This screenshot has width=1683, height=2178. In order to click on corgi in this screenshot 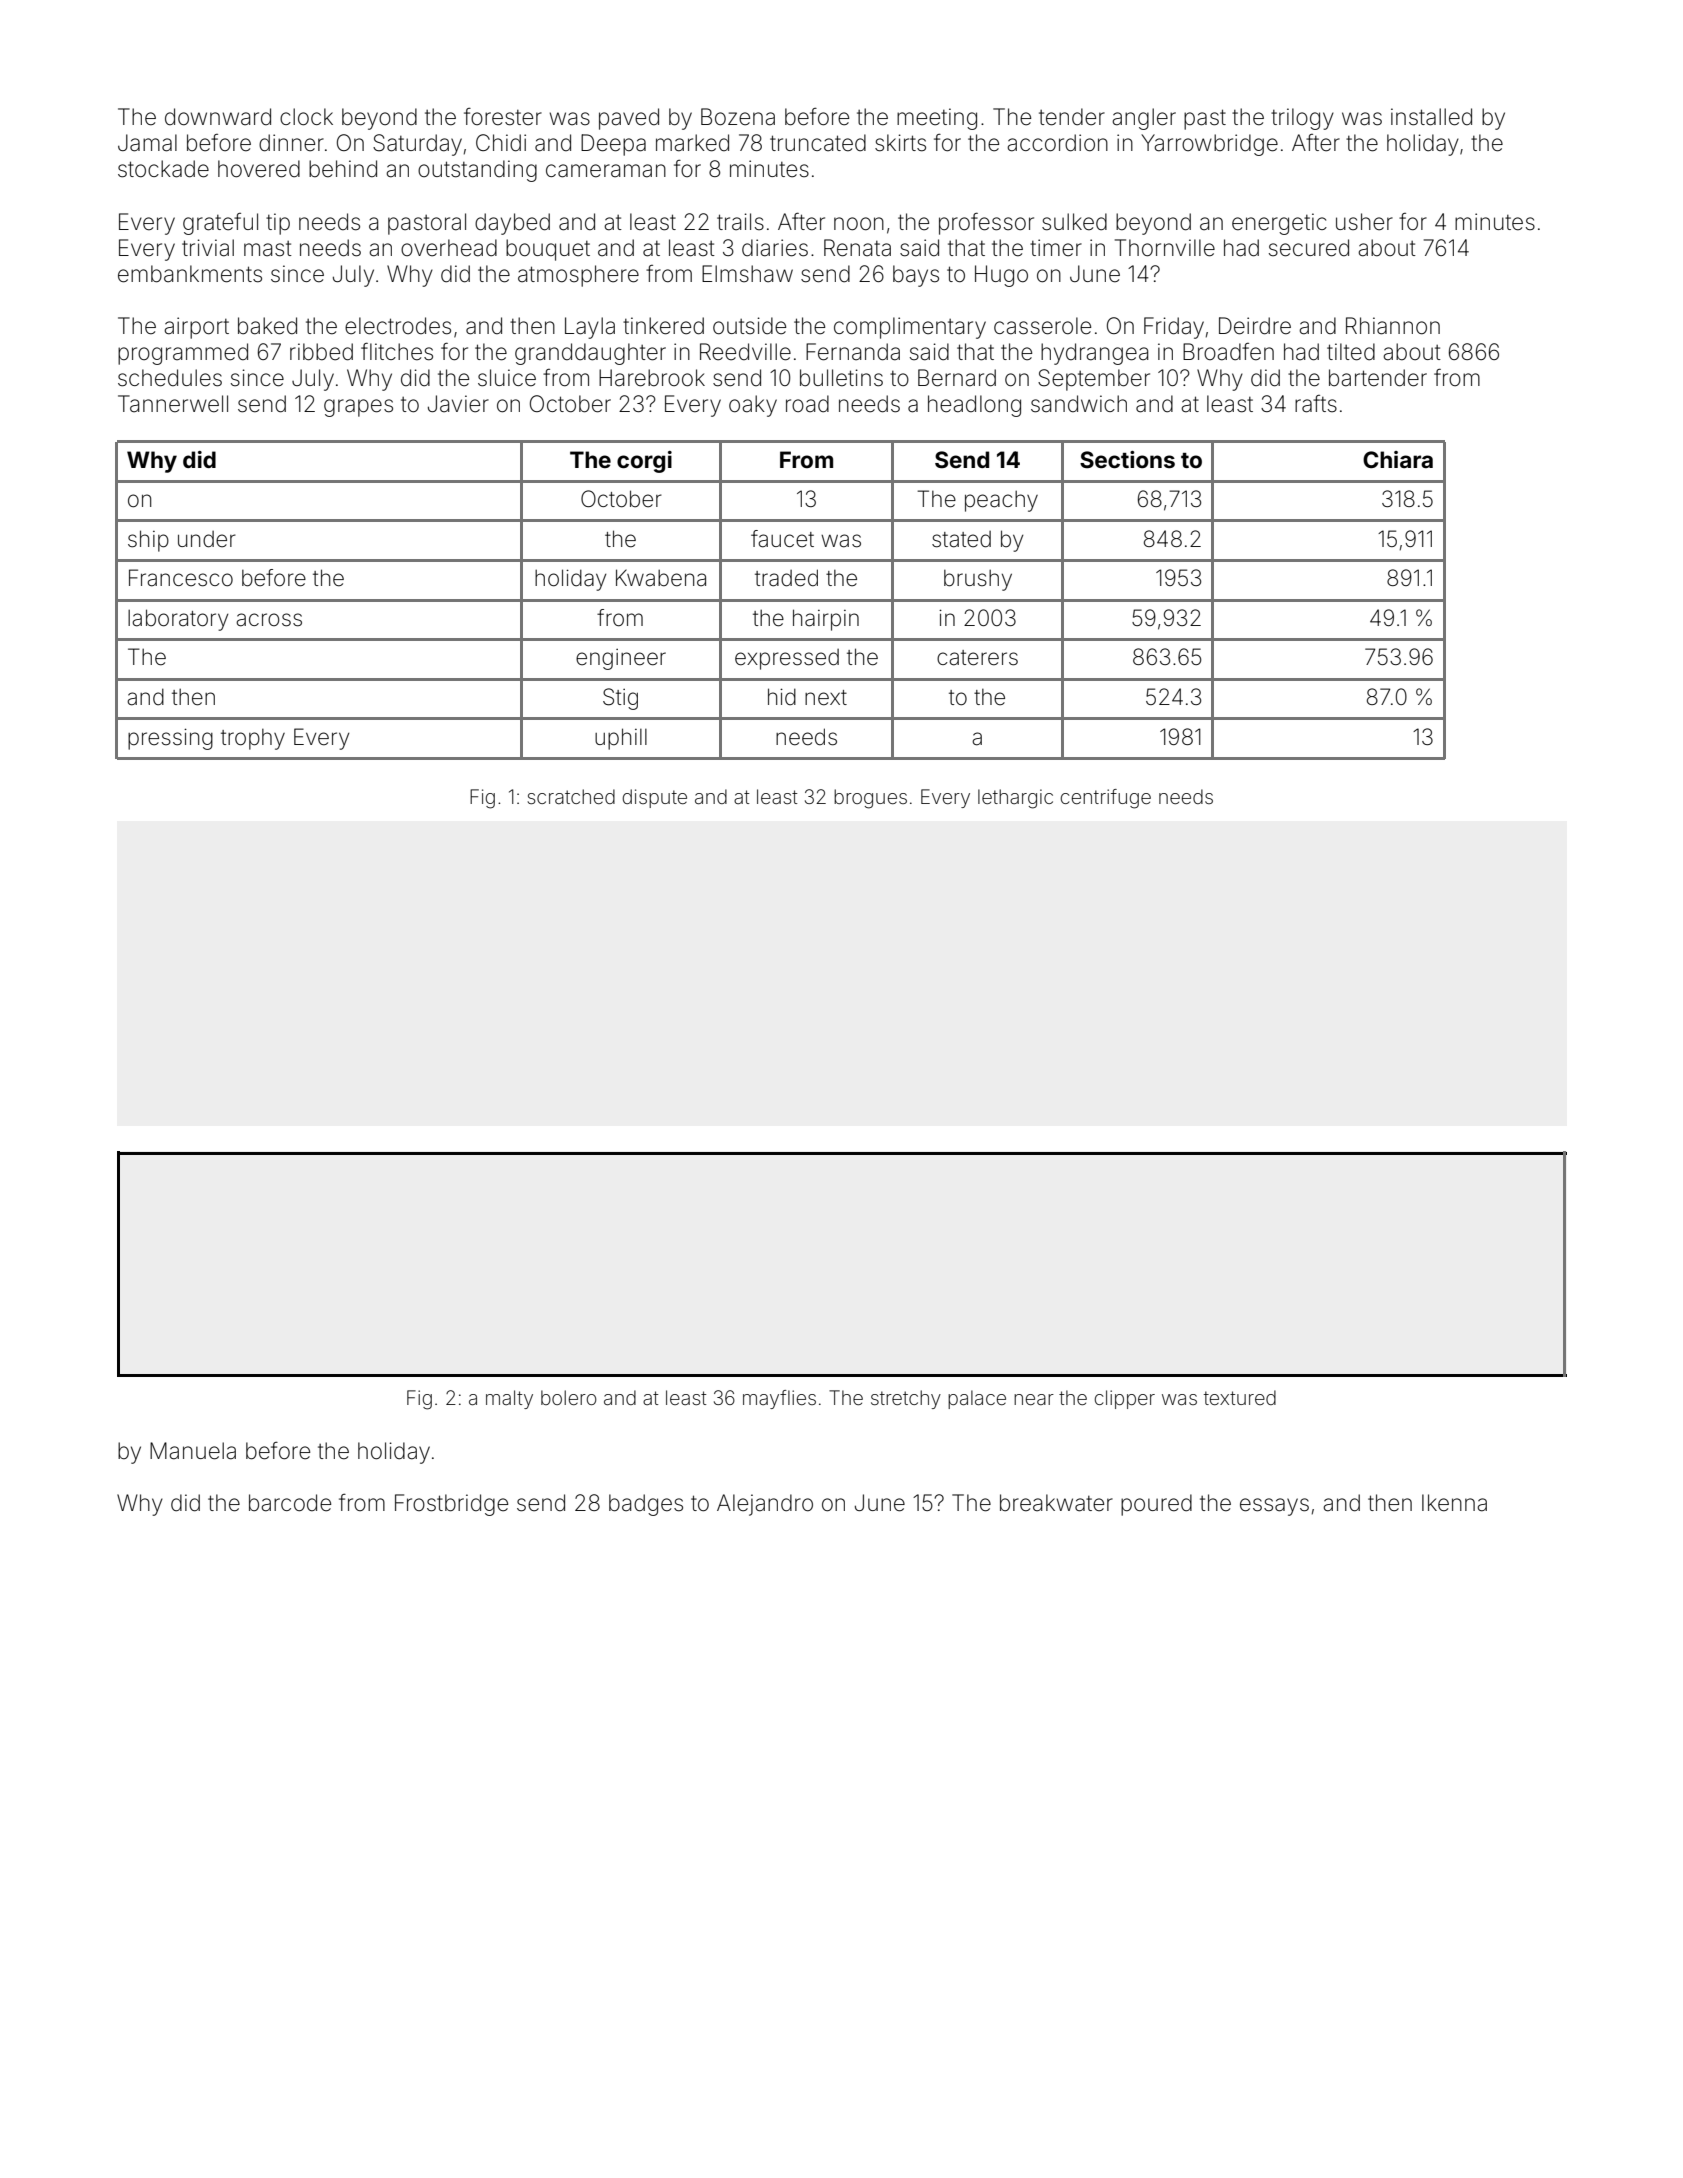, I will do `click(644, 462)`.
